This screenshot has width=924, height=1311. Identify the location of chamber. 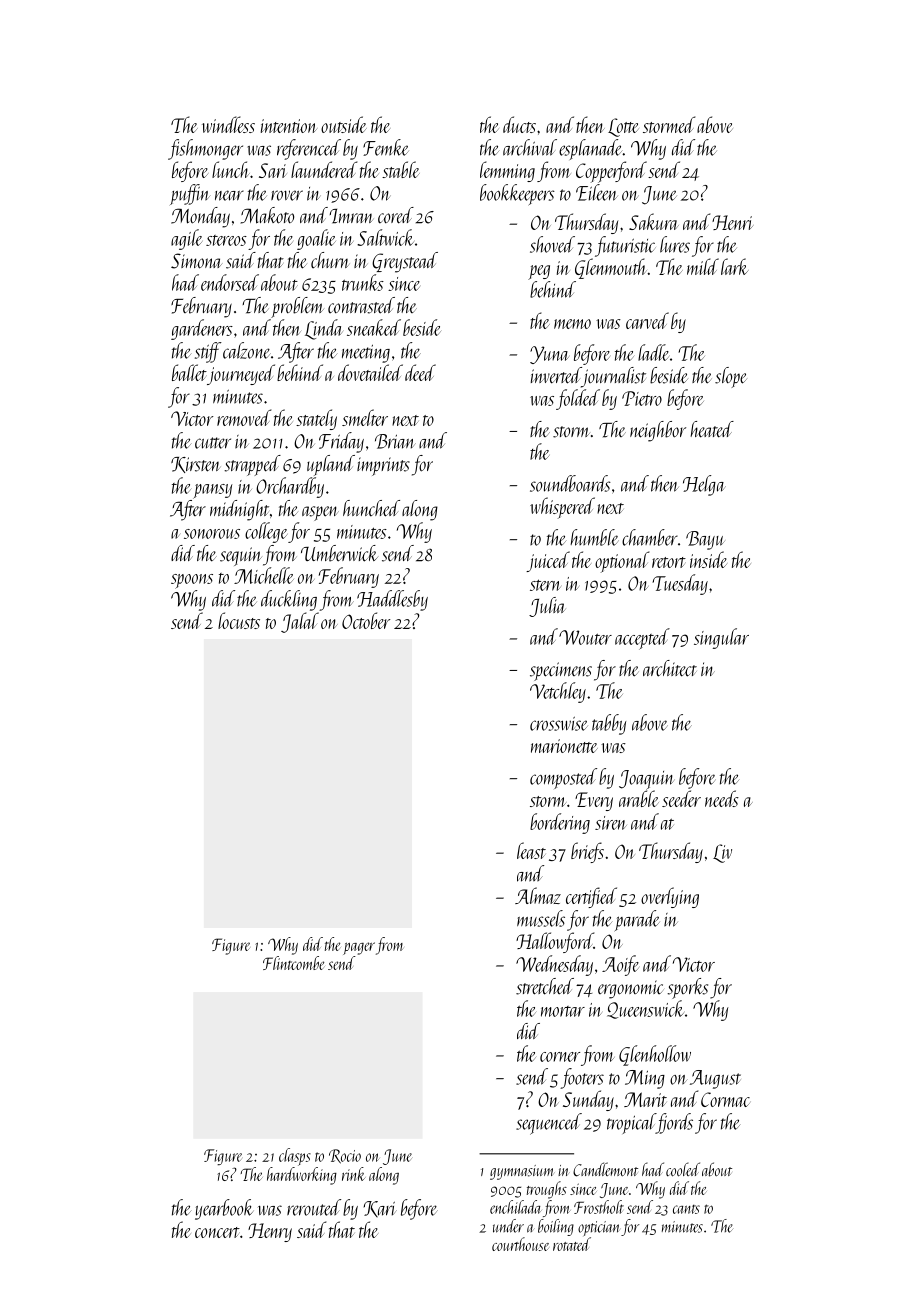
(650, 537).
